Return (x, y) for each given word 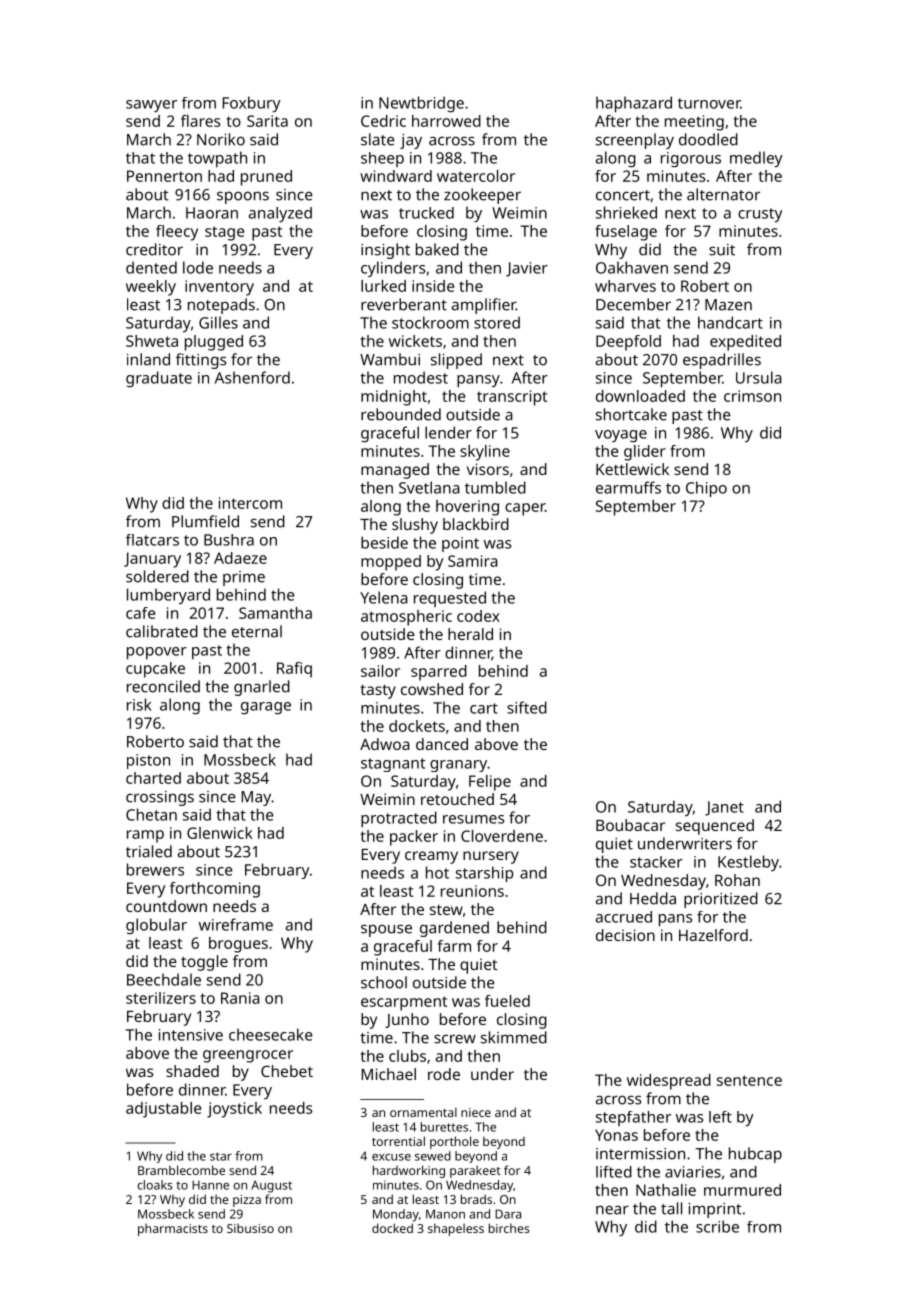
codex (478, 616)
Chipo (706, 489)
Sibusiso (250, 1228)
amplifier (484, 306)
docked (392, 1228)
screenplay (635, 141)
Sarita (267, 121)
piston (148, 761)
